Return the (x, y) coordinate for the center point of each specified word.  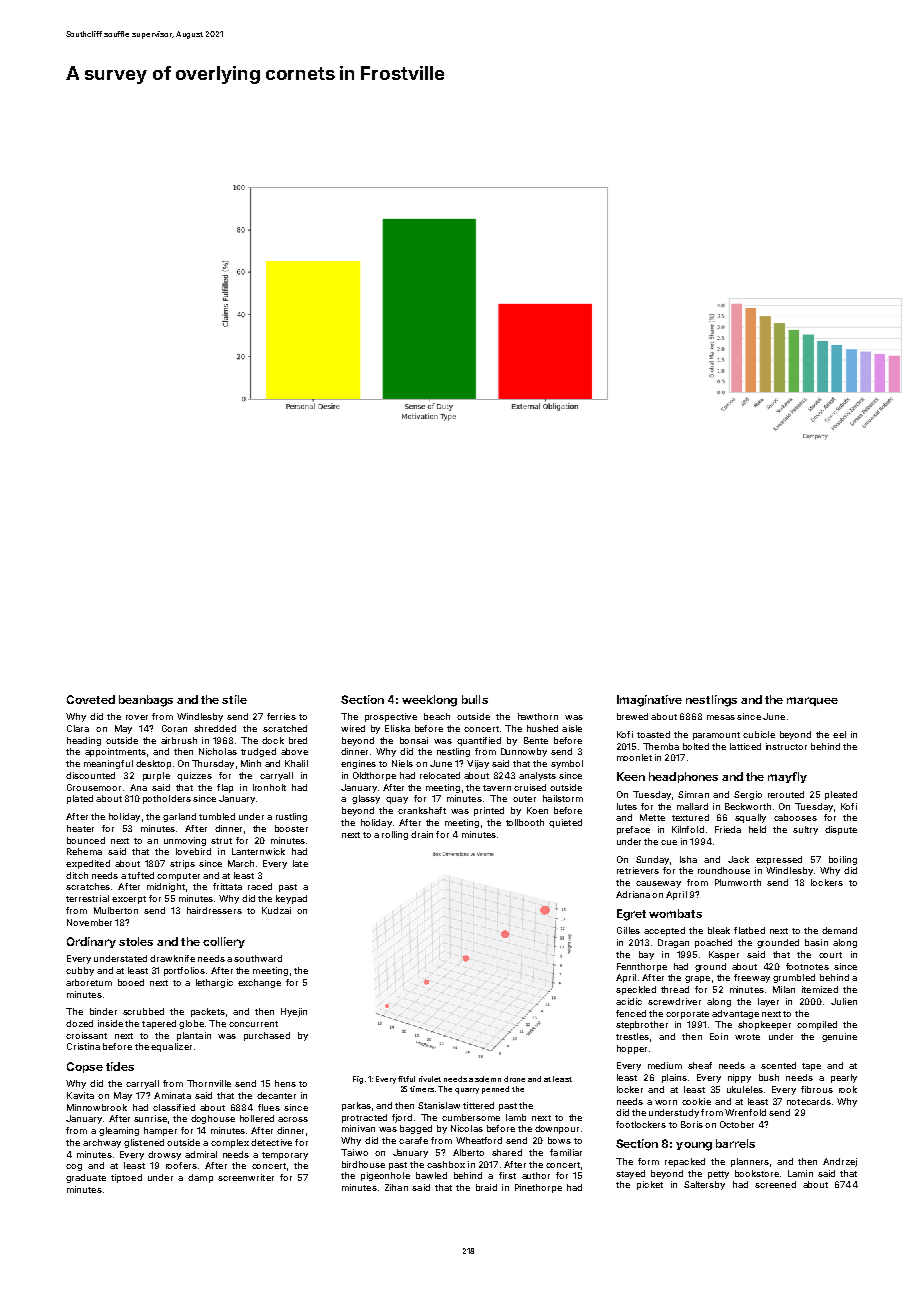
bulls (475, 699)
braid (486, 1187)
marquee (812, 701)
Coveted (91, 699)
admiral (201, 1154)
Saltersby (704, 1185)
